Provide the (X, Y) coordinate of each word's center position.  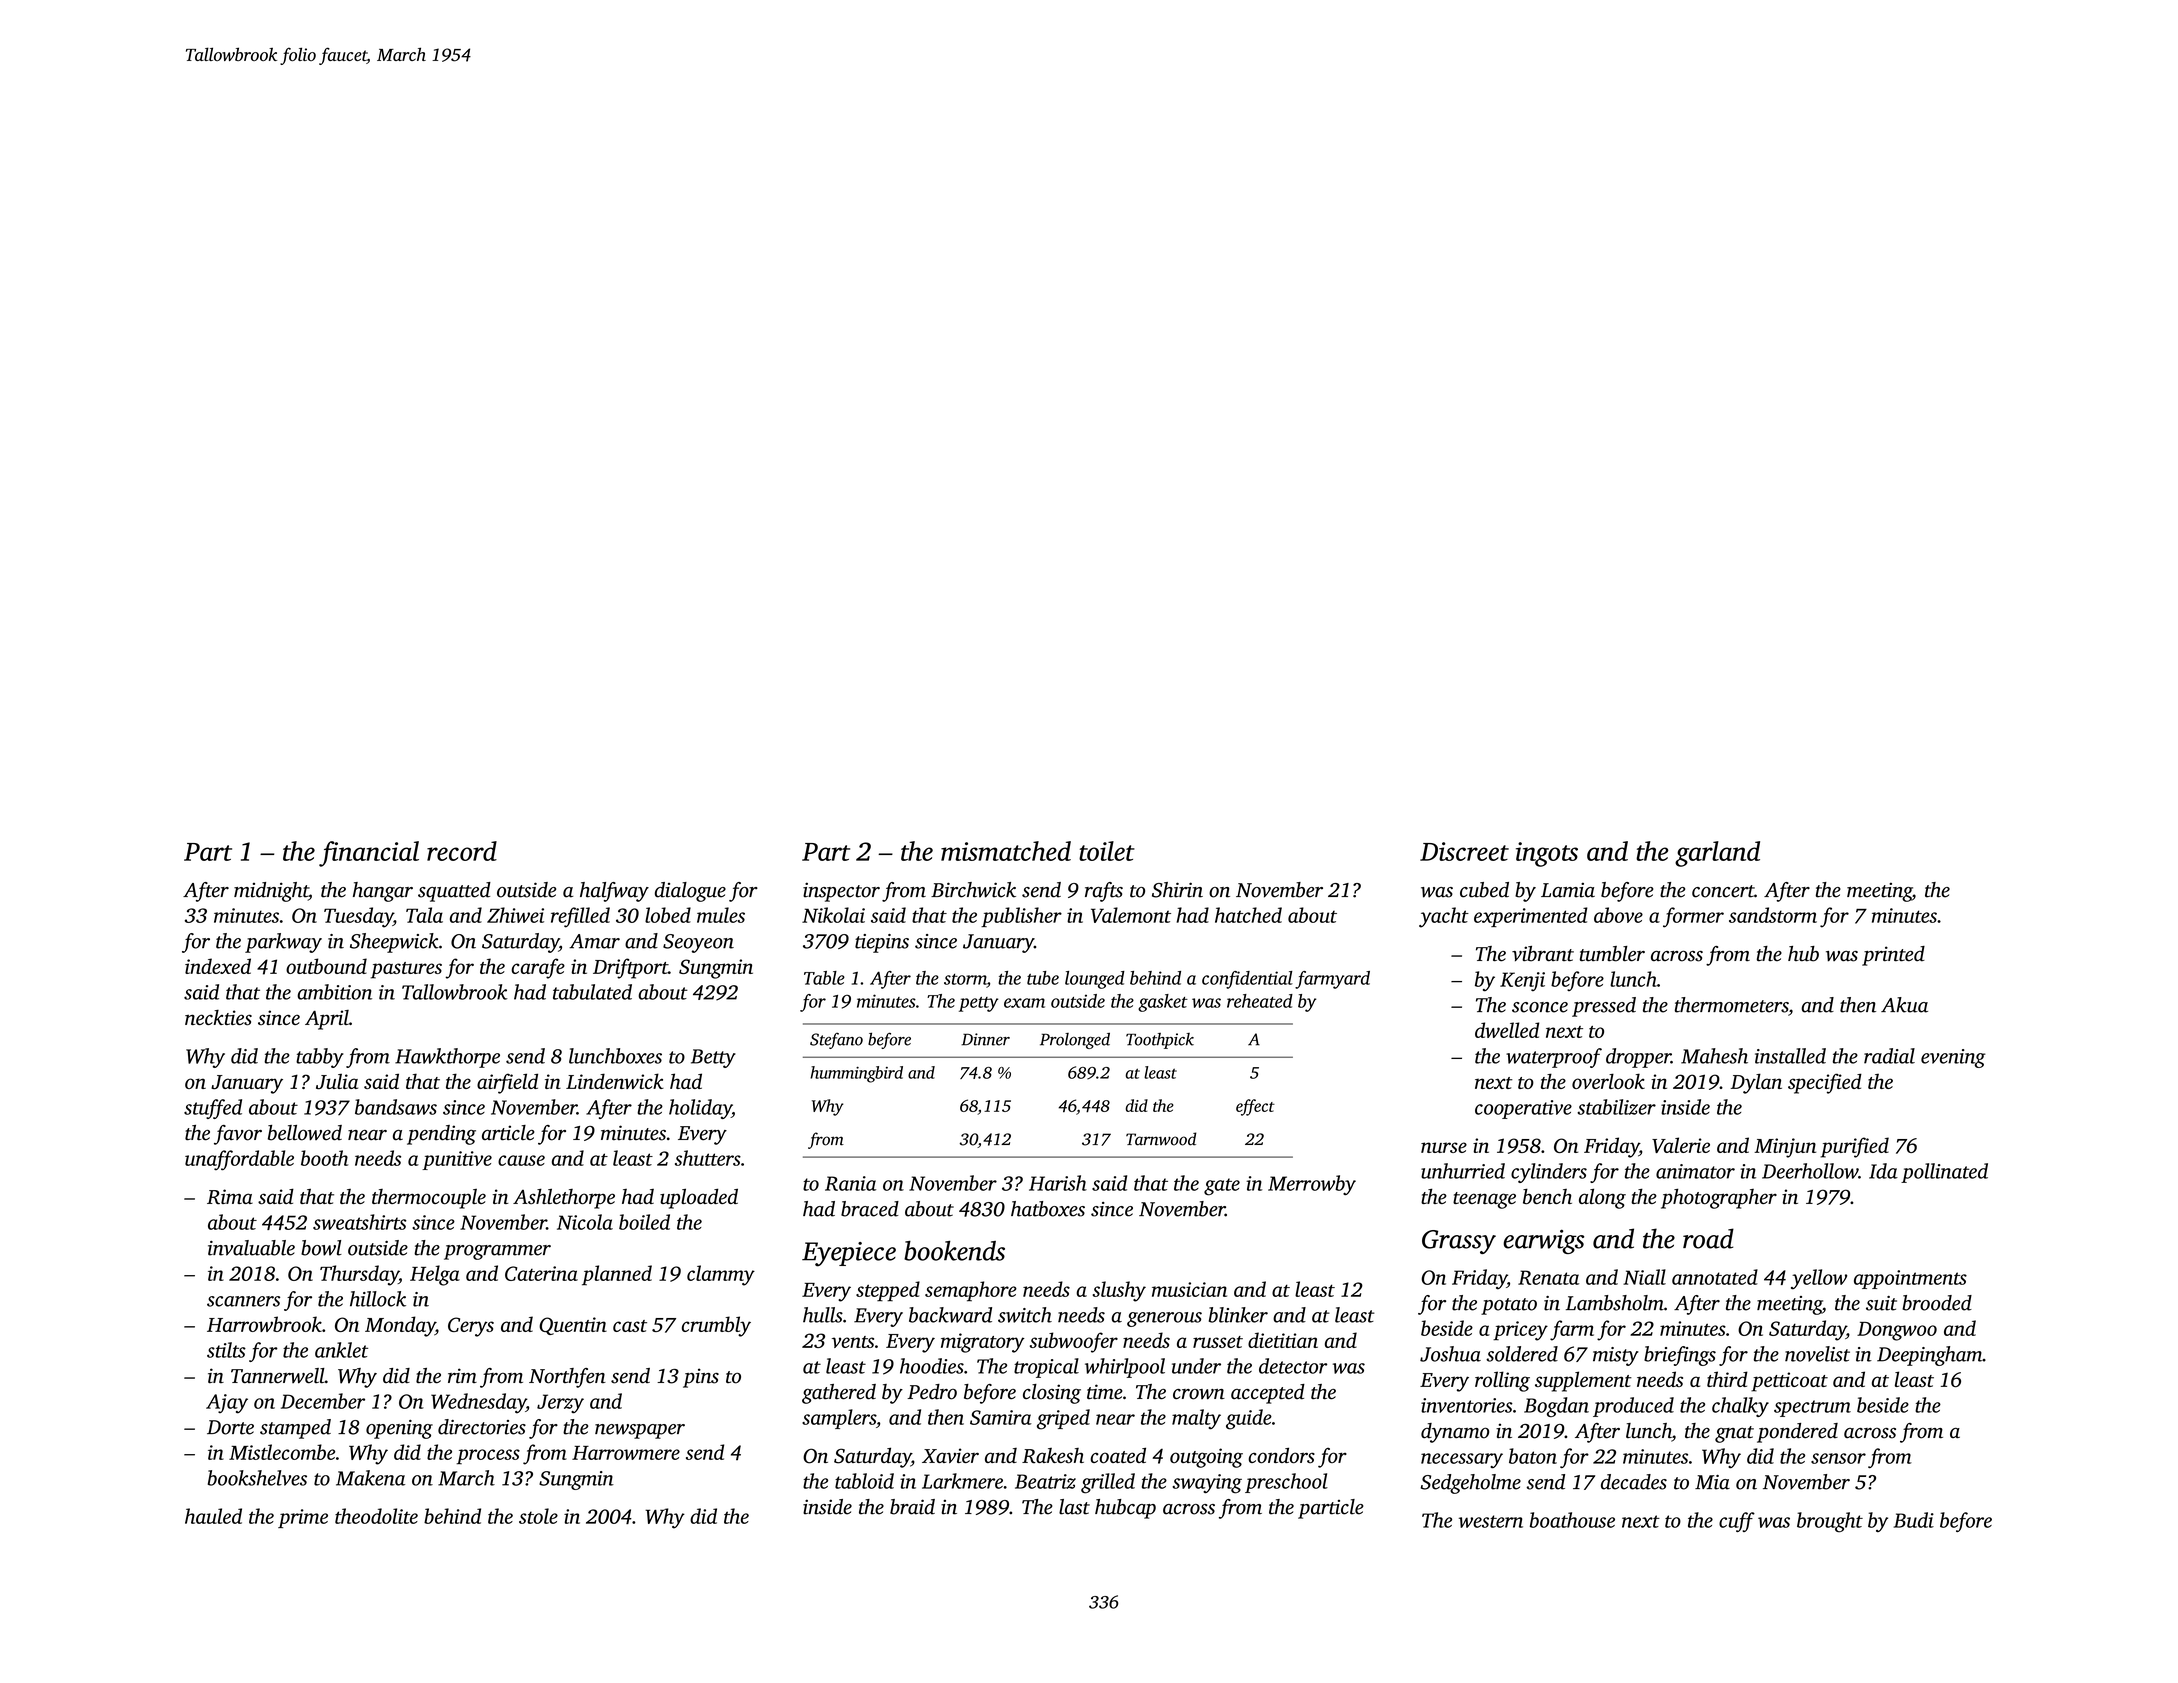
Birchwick (973, 890)
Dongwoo (1897, 1331)
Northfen (567, 1378)
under (1196, 1366)
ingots (1547, 854)
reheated (1260, 1001)
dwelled (1507, 1030)
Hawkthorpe (447, 1058)
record (462, 851)
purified (1854, 1147)
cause (521, 1160)
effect (1255, 1107)
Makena (370, 1478)
